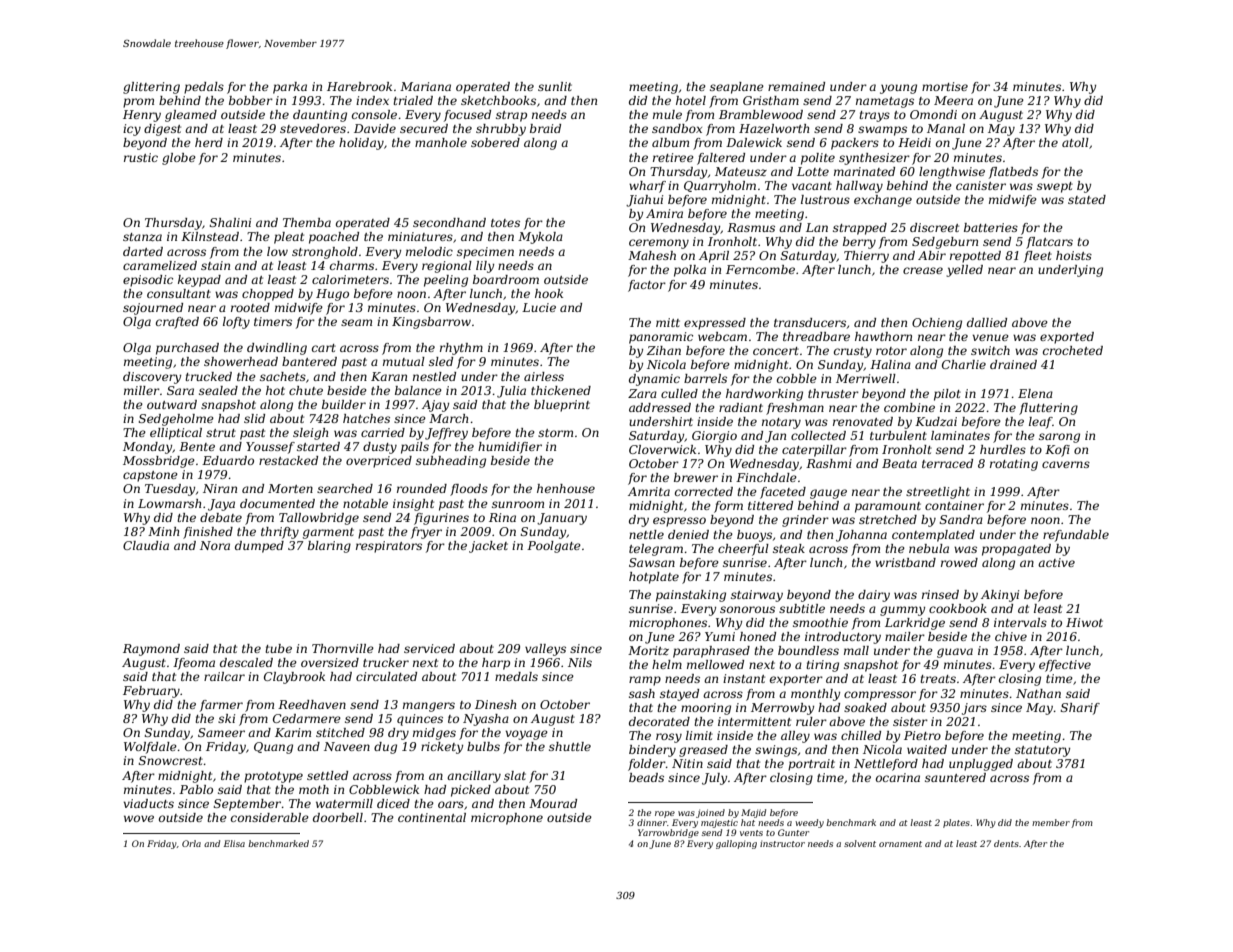 This screenshot has height=952, width=1233. What do you see at coordinates (511, 392) in the screenshot?
I see `Julia` at bounding box center [511, 392].
